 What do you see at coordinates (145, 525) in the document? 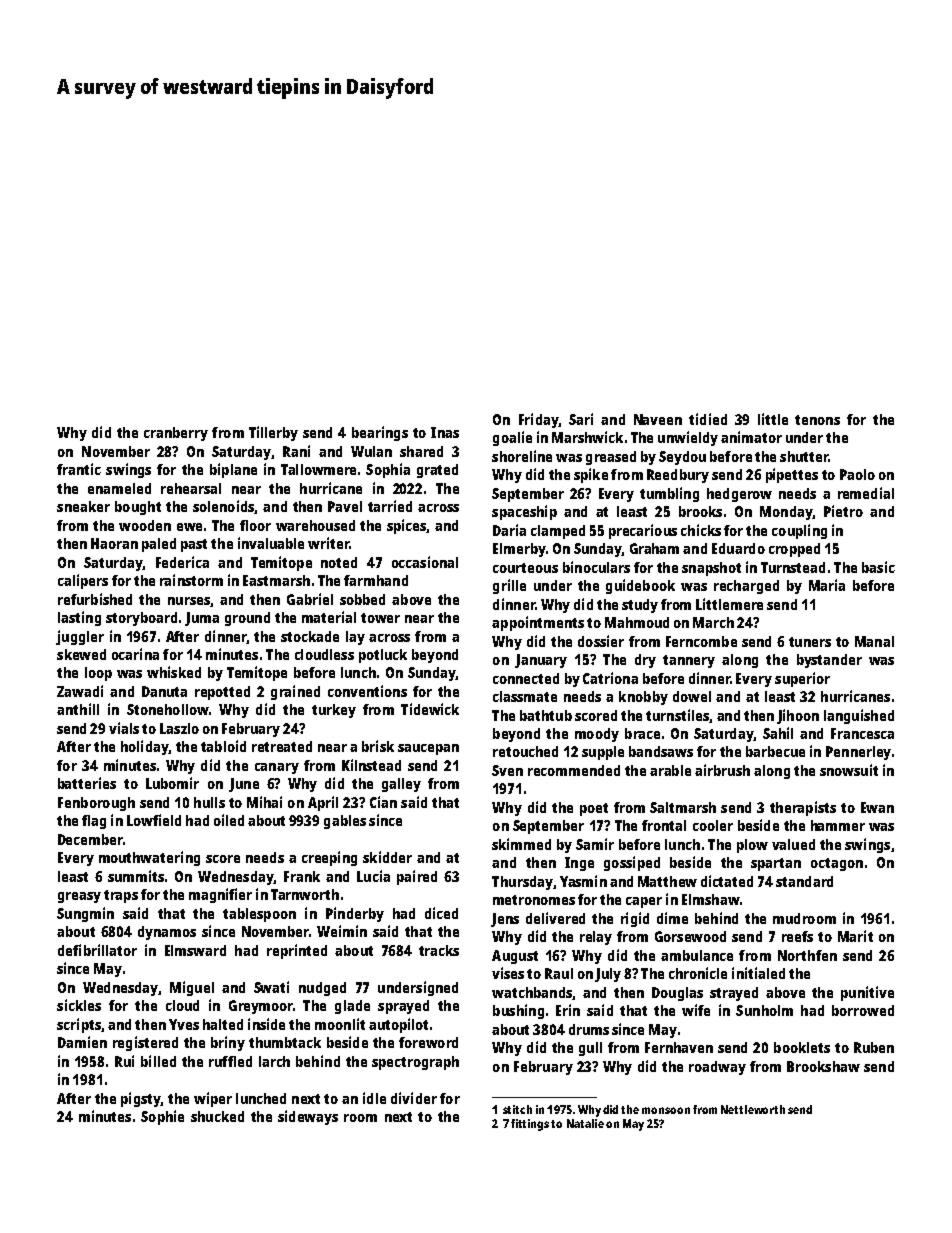
I see `wooden` at bounding box center [145, 525].
